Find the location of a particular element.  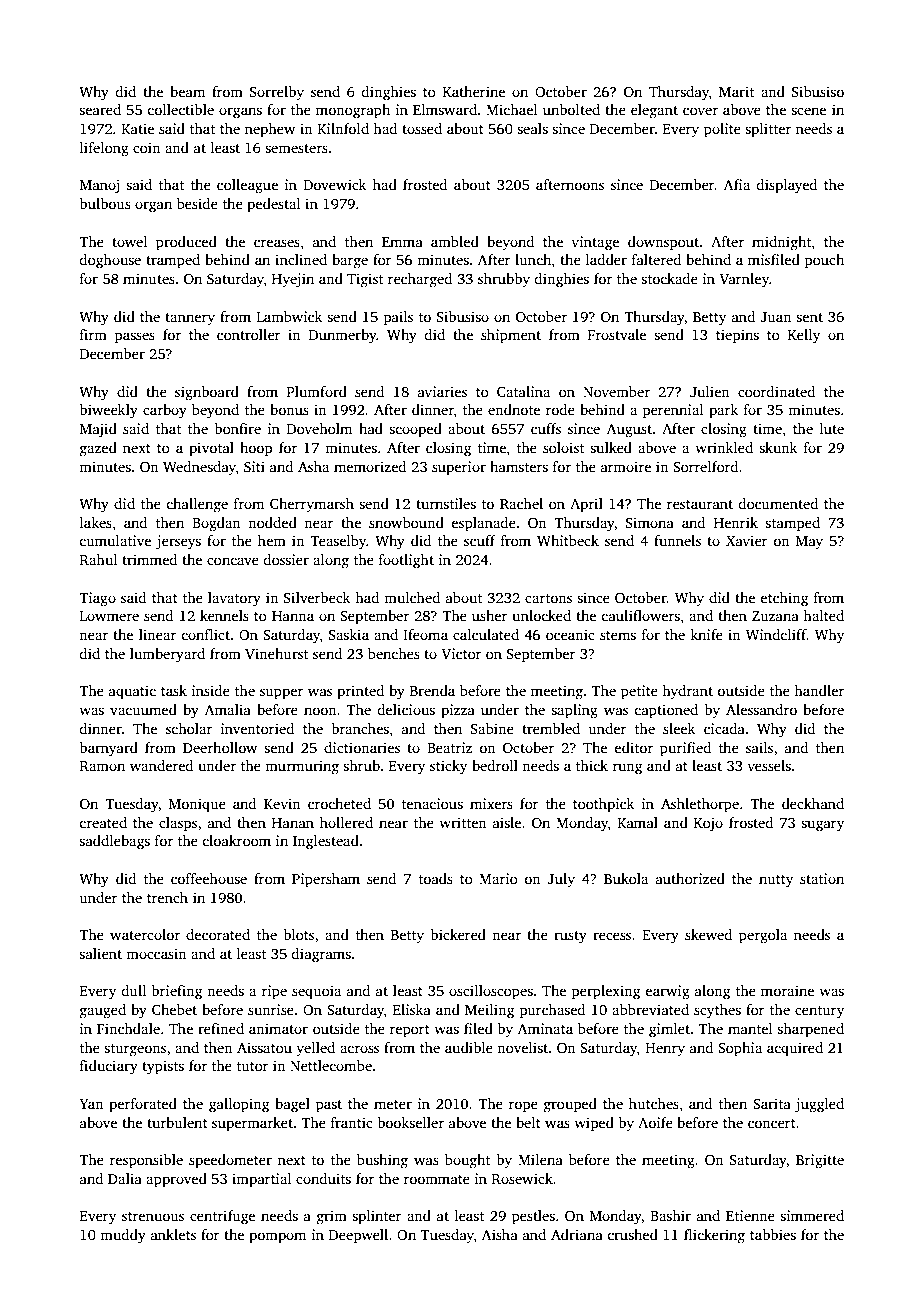

pompom is located at coordinates (277, 1238).
